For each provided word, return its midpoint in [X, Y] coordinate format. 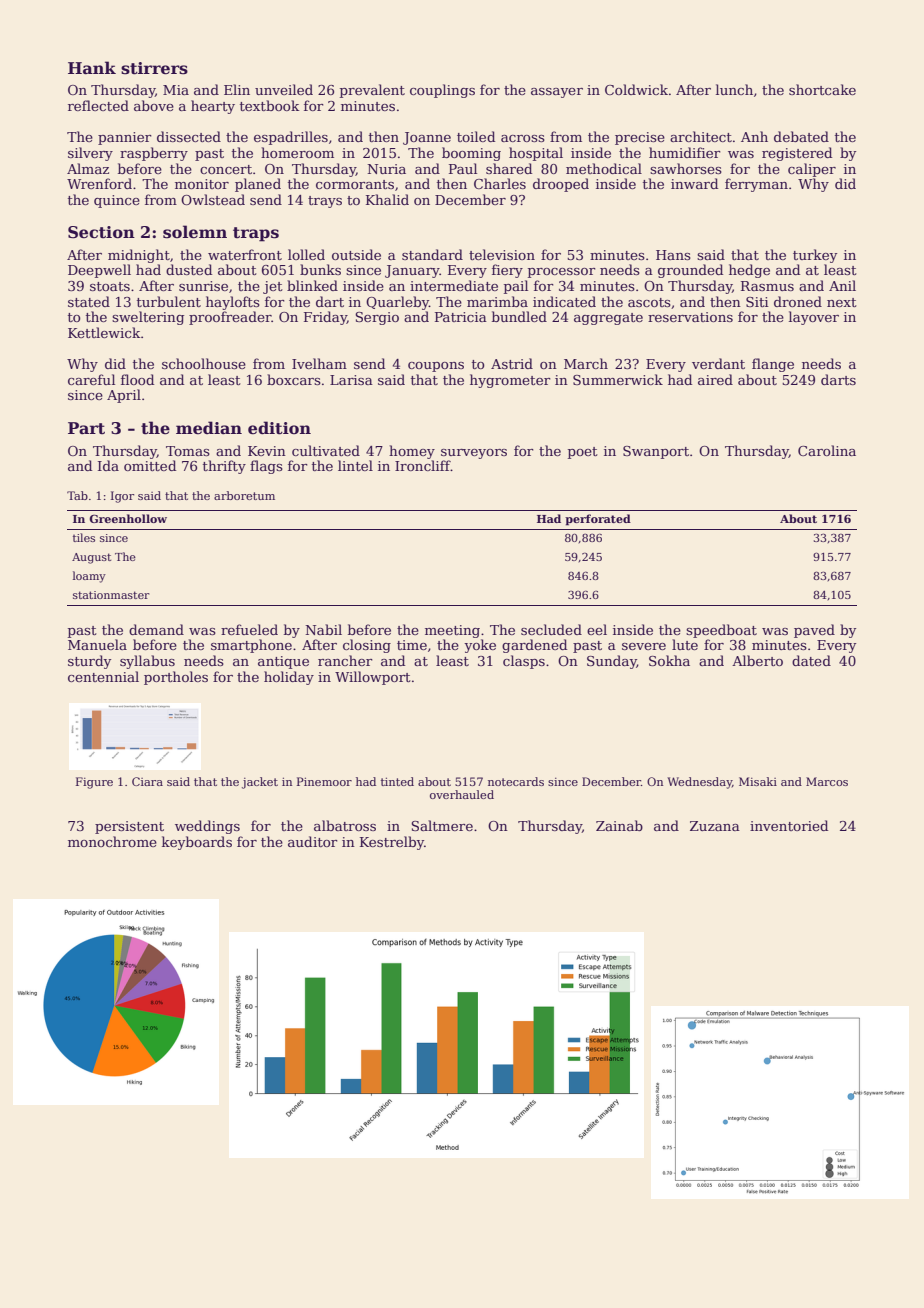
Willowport [373, 678]
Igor [122, 497]
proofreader [230, 318]
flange [773, 365]
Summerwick [618, 379]
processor [562, 273]
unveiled [284, 89]
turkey [815, 256]
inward [694, 183]
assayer [557, 93]
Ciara [147, 781]
